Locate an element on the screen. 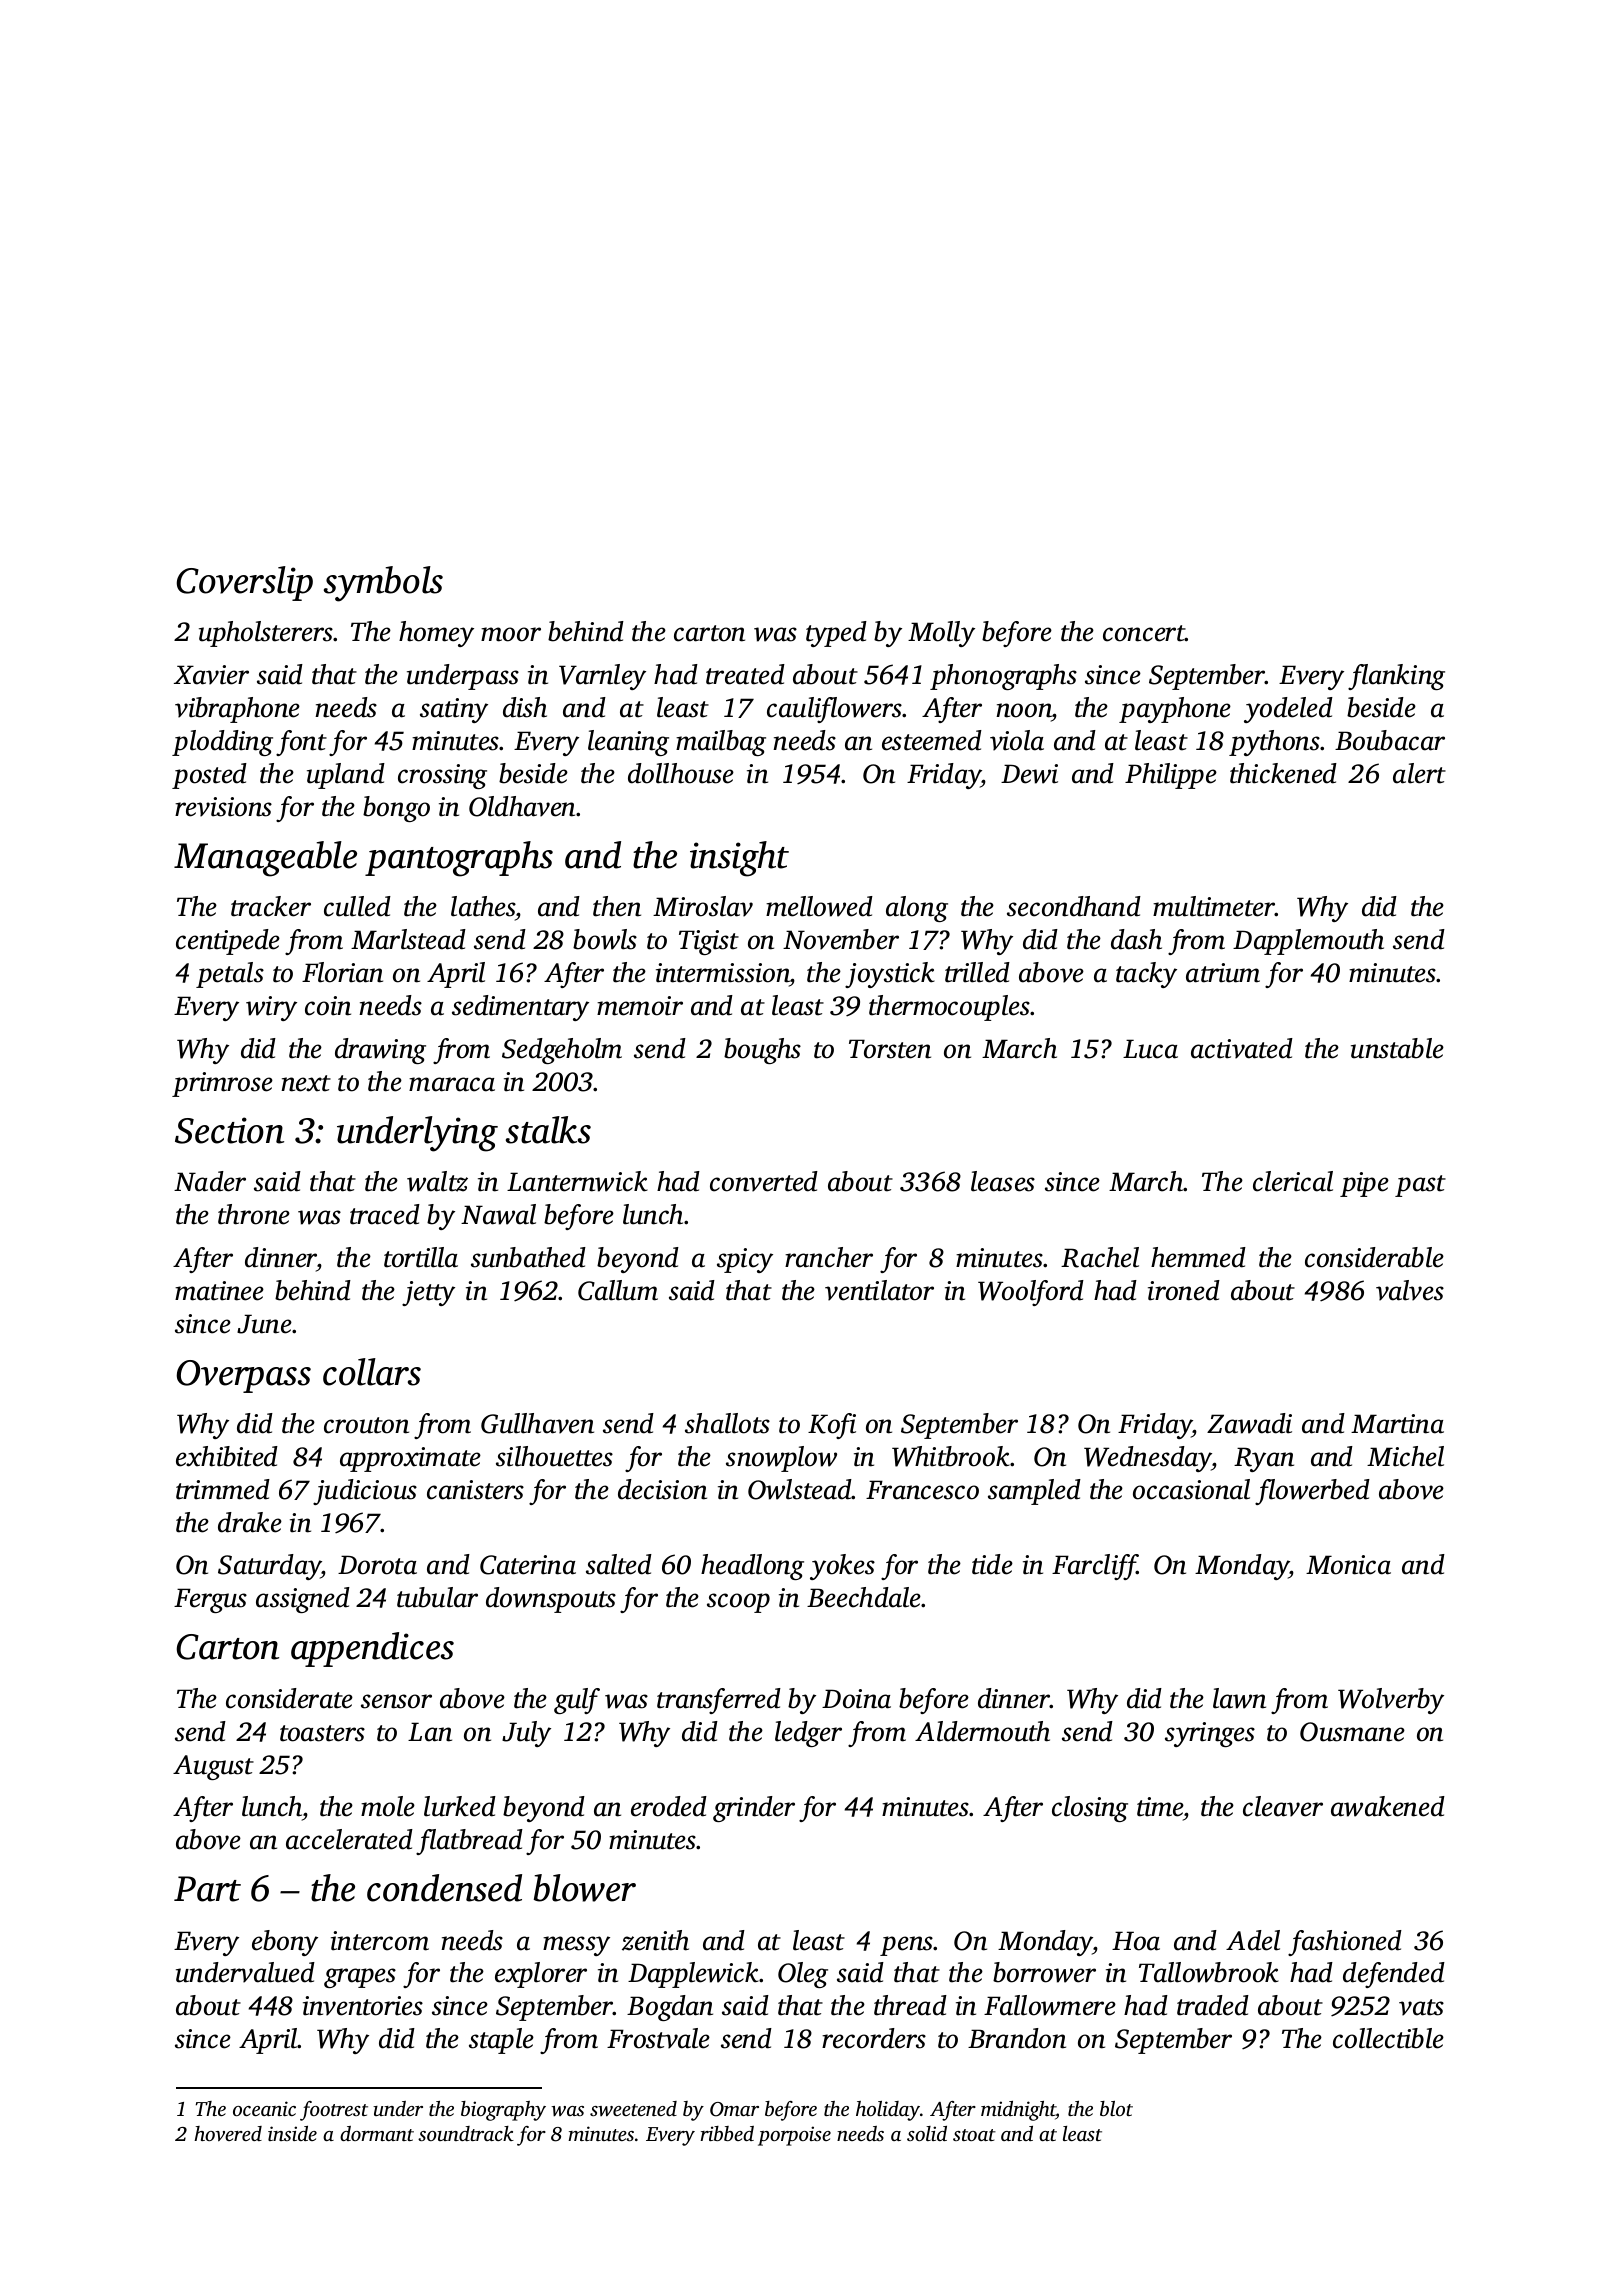  Torsten is located at coordinates (890, 1049).
